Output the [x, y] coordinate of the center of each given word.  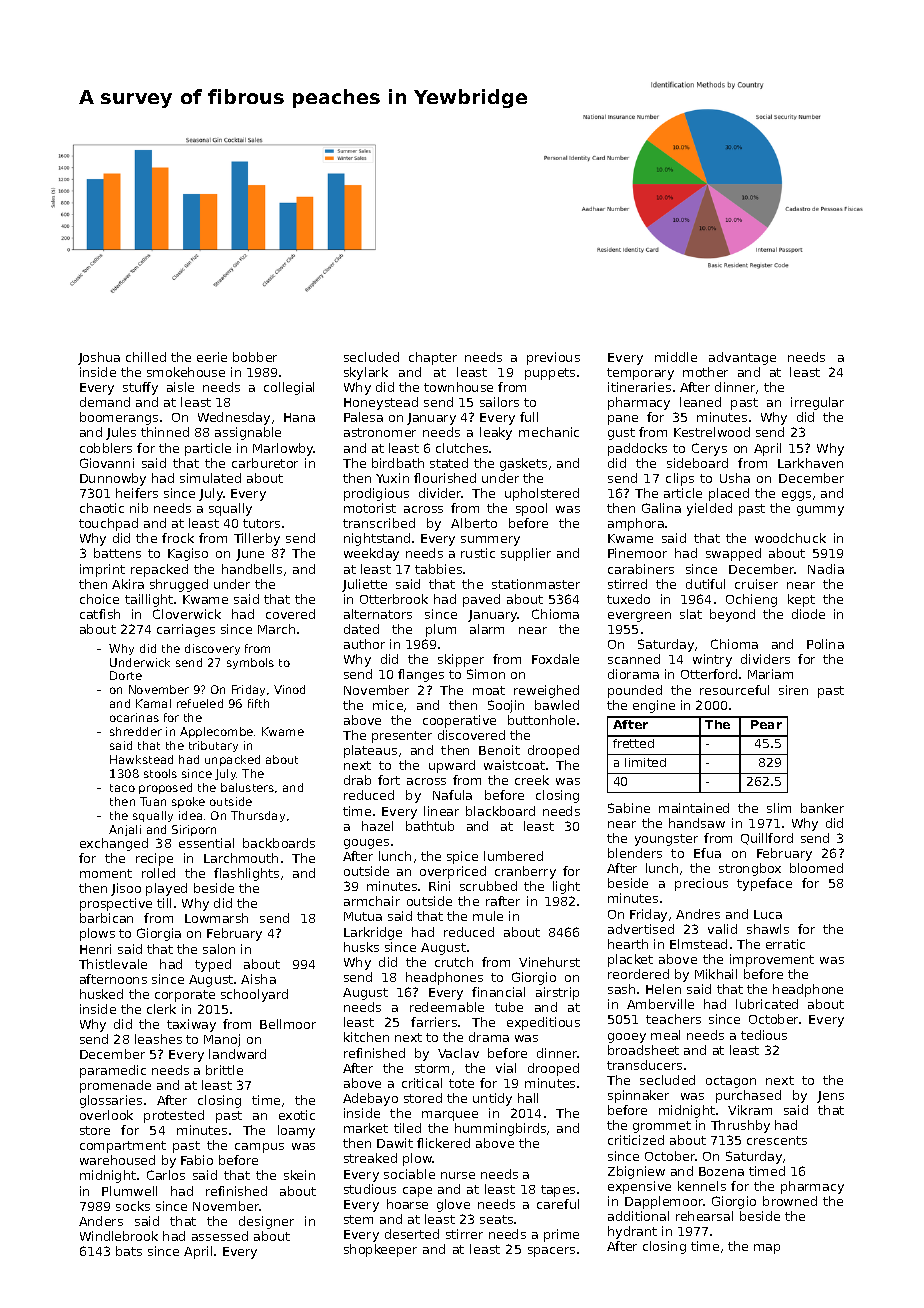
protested [174, 1116]
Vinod [289, 689]
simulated [210, 478]
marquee [450, 1116]
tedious [764, 1035]
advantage [742, 358]
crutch [454, 962]
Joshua [99, 358]
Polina [825, 644]
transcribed [379, 523]
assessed [220, 1236]
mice [388, 705]
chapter [433, 358]
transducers [644, 1065]
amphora [636, 524]
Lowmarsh [216, 918]
